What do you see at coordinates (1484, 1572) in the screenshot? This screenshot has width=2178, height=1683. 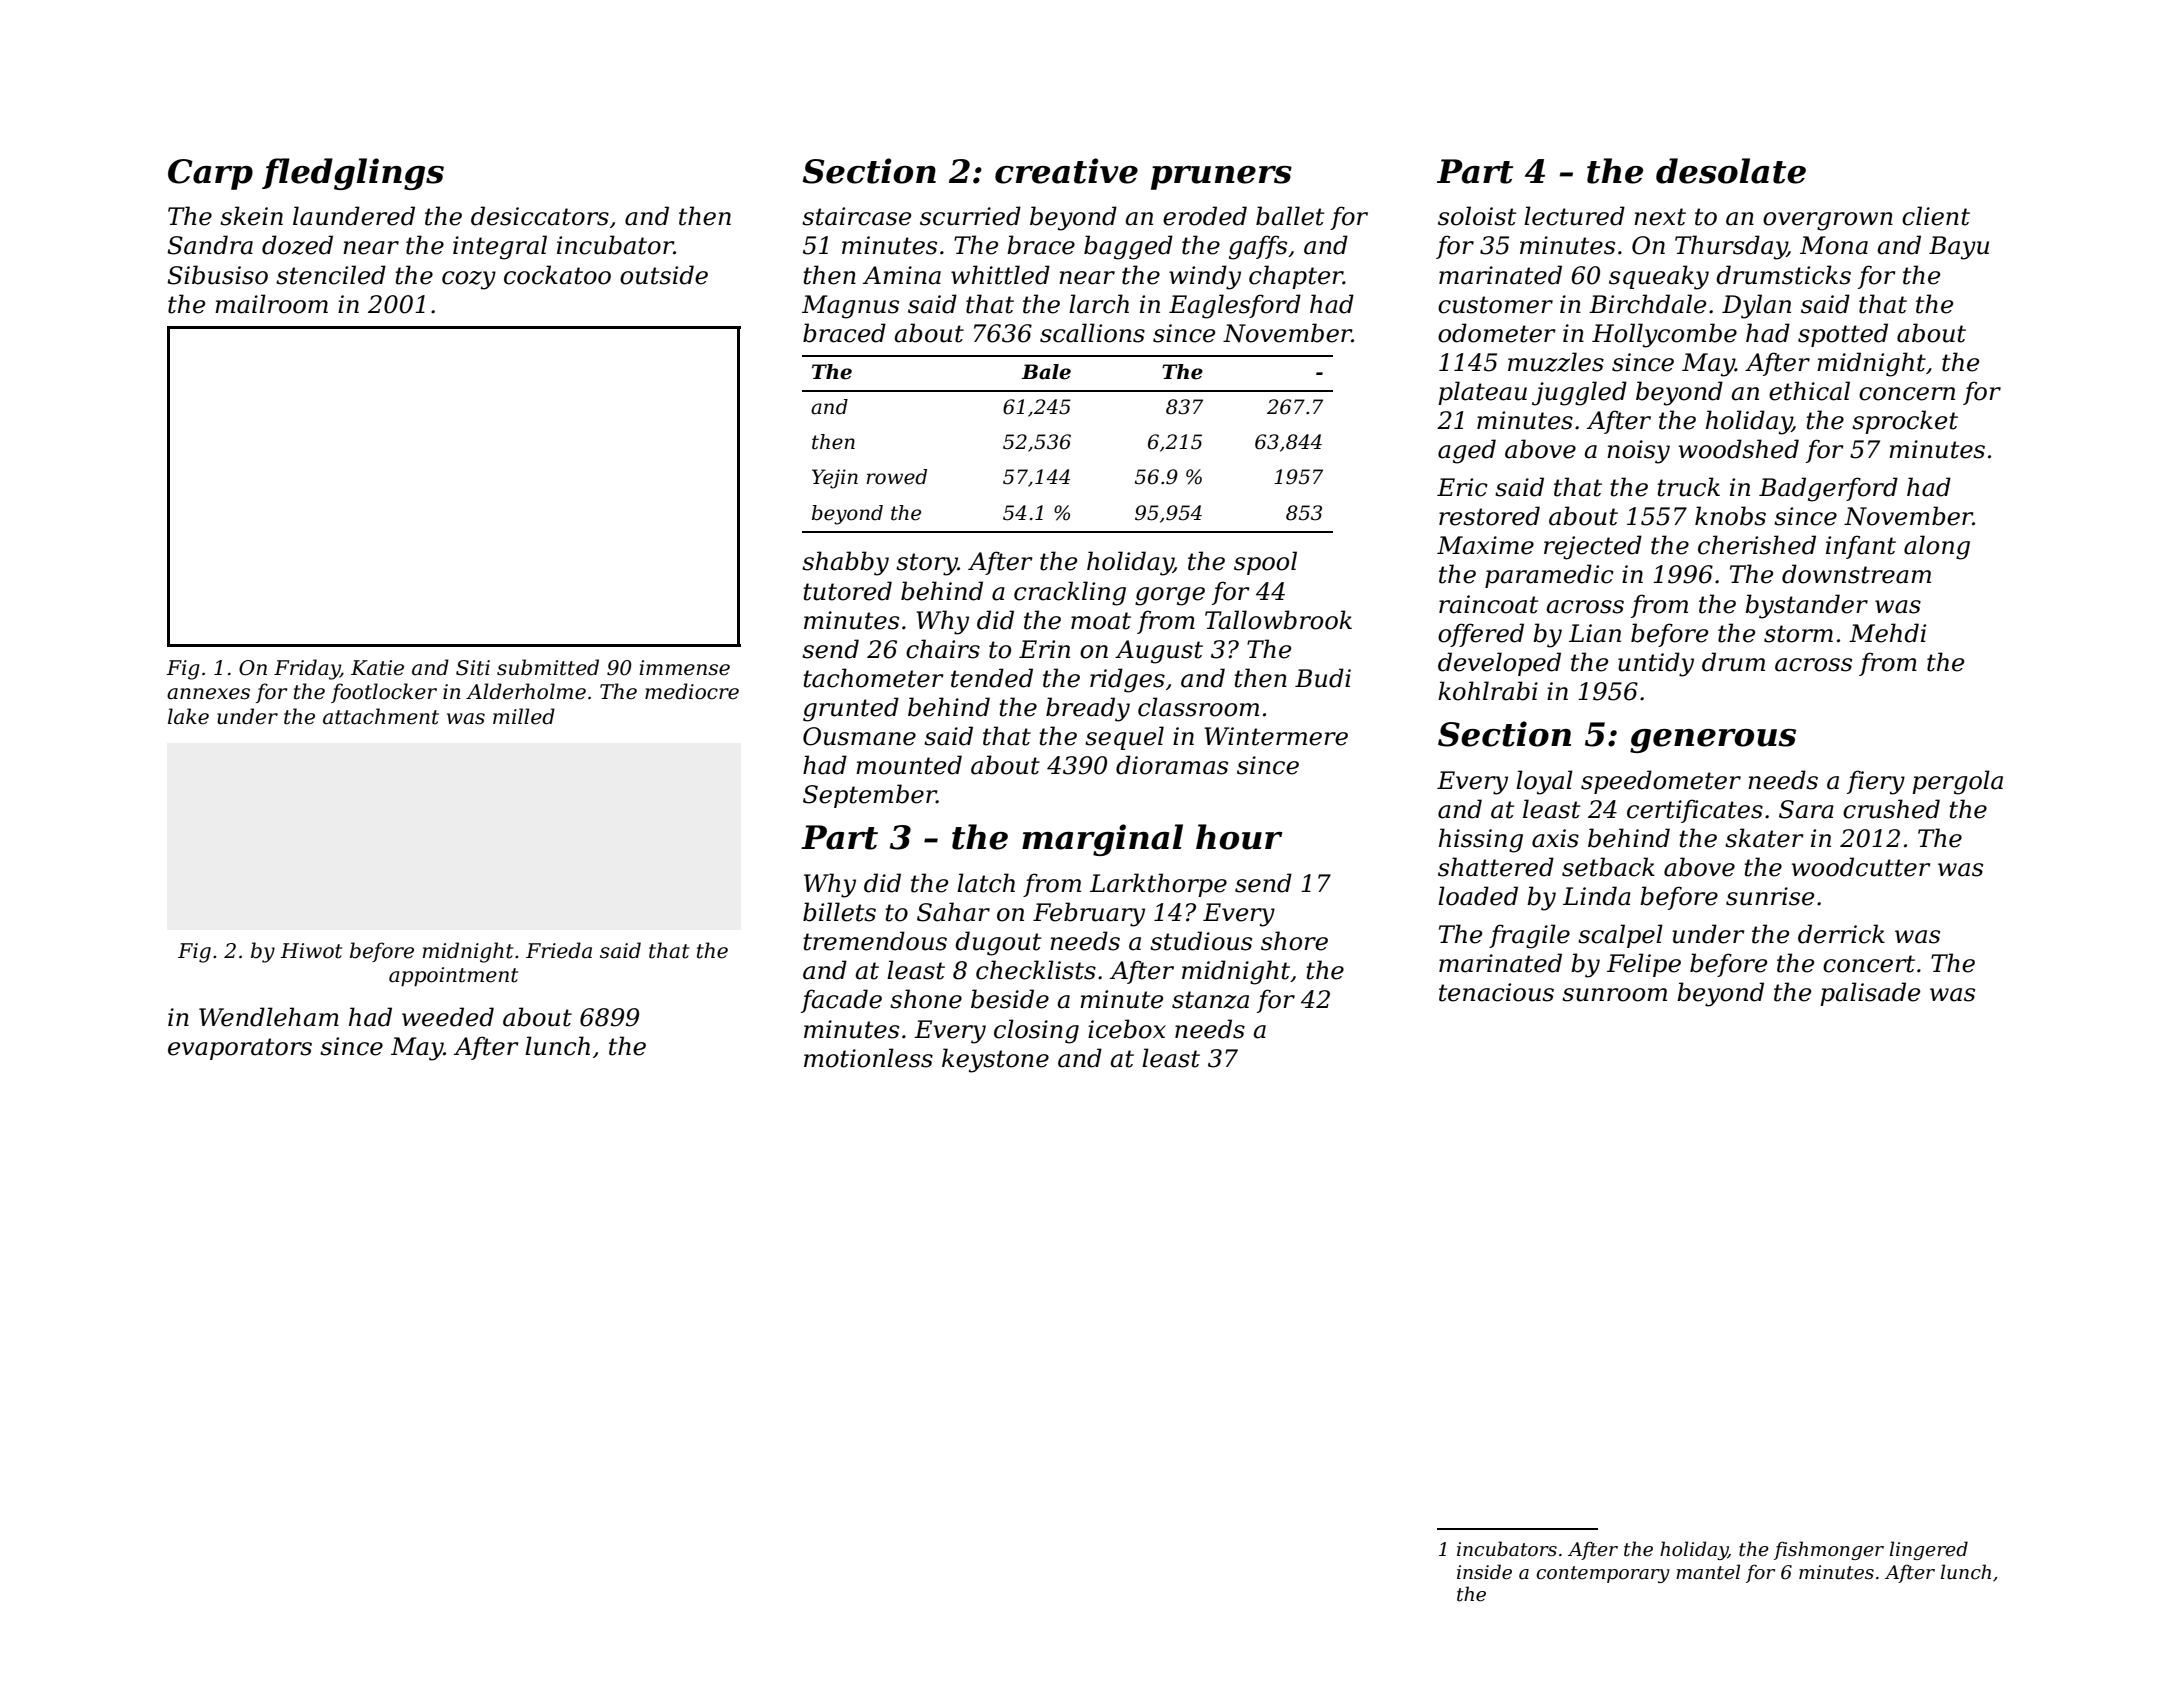 I see `inside` at bounding box center [1484, 1572].
